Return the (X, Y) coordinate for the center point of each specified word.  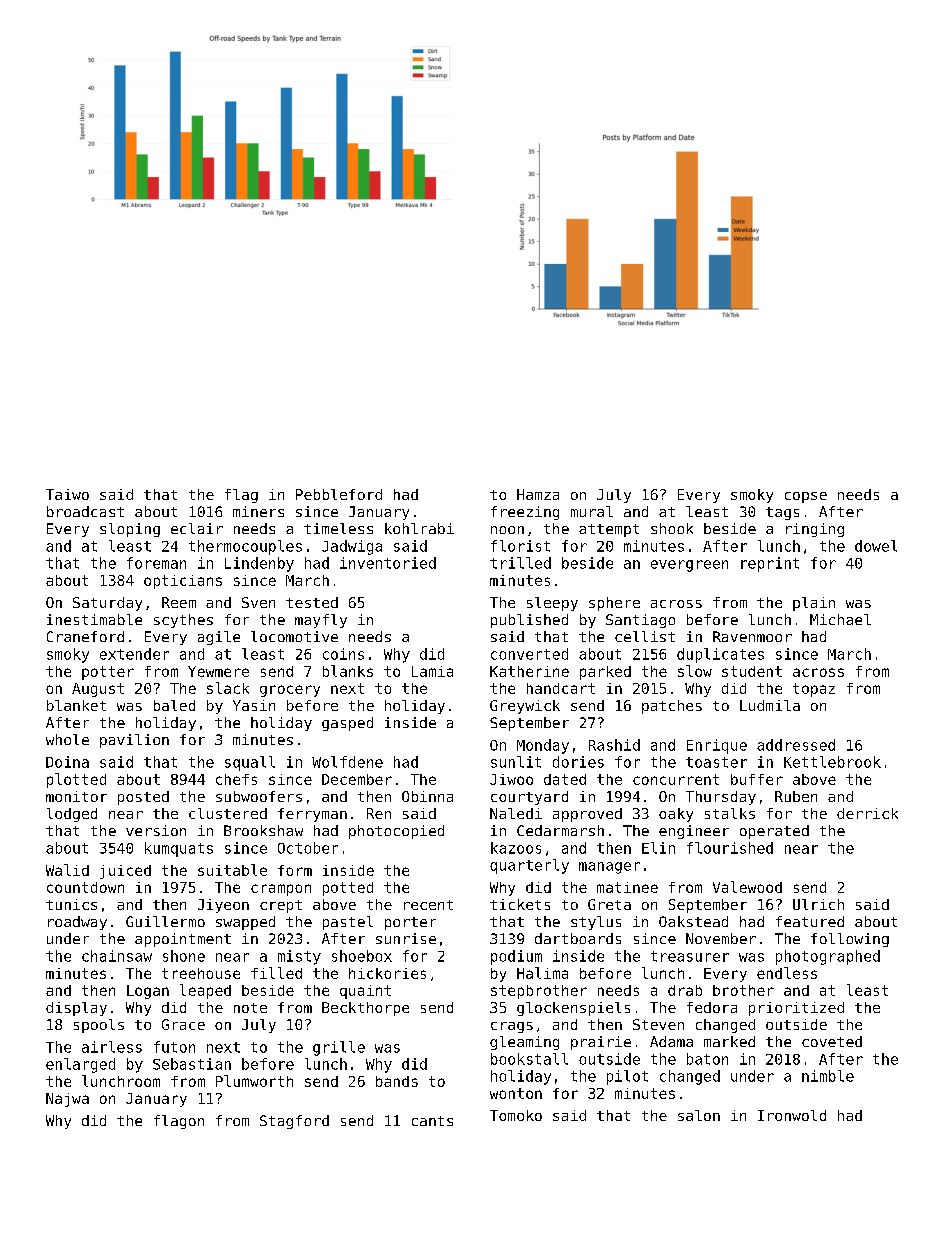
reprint (770, 564)
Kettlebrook (832, 762)
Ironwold (792, 1115)
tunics (71, 904)
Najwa (67, 1100)
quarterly (529, 866)
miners (258, 511)
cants (432, 1121)
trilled (520, 563)
